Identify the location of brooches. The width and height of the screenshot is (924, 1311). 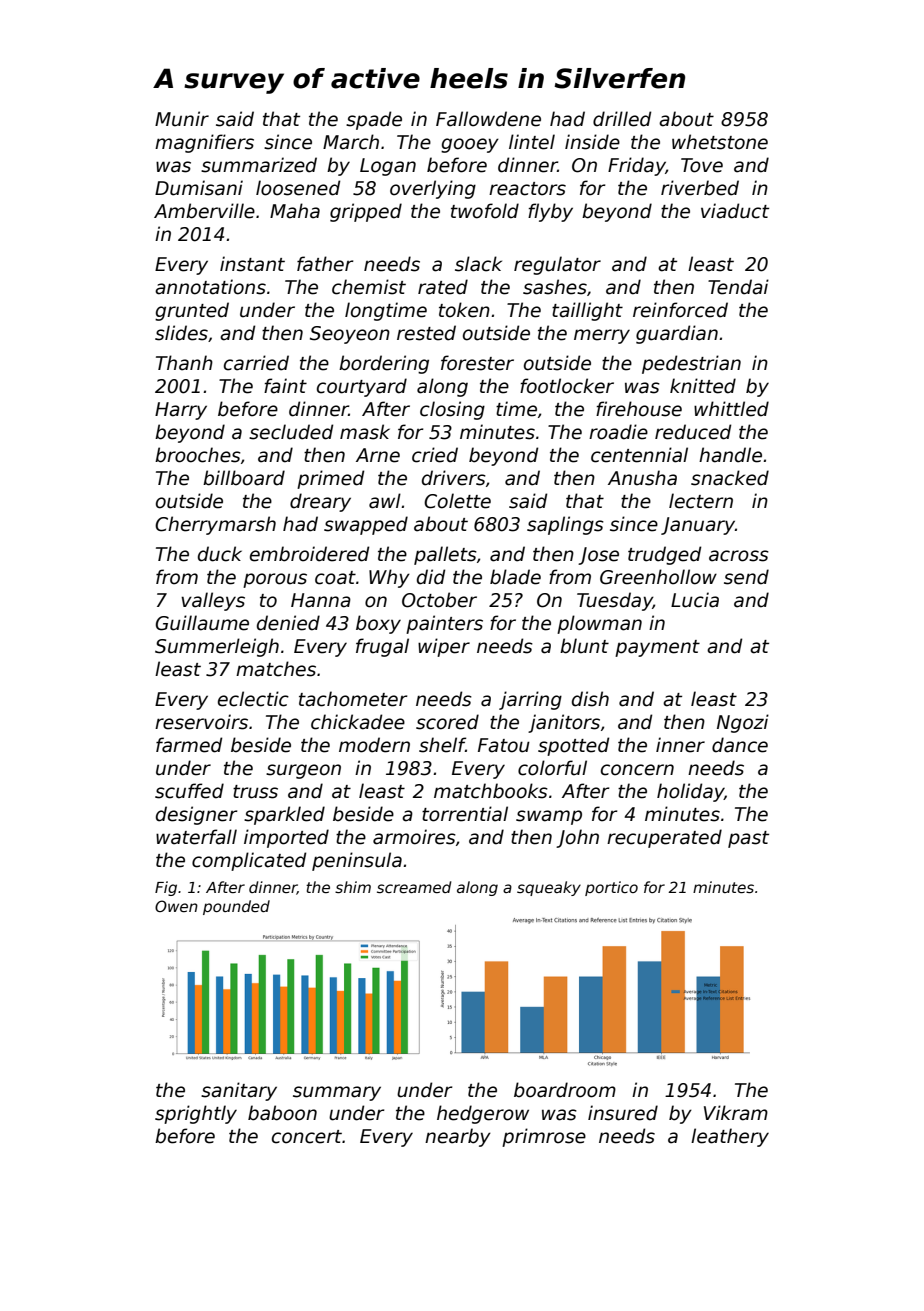
(198, 455).
